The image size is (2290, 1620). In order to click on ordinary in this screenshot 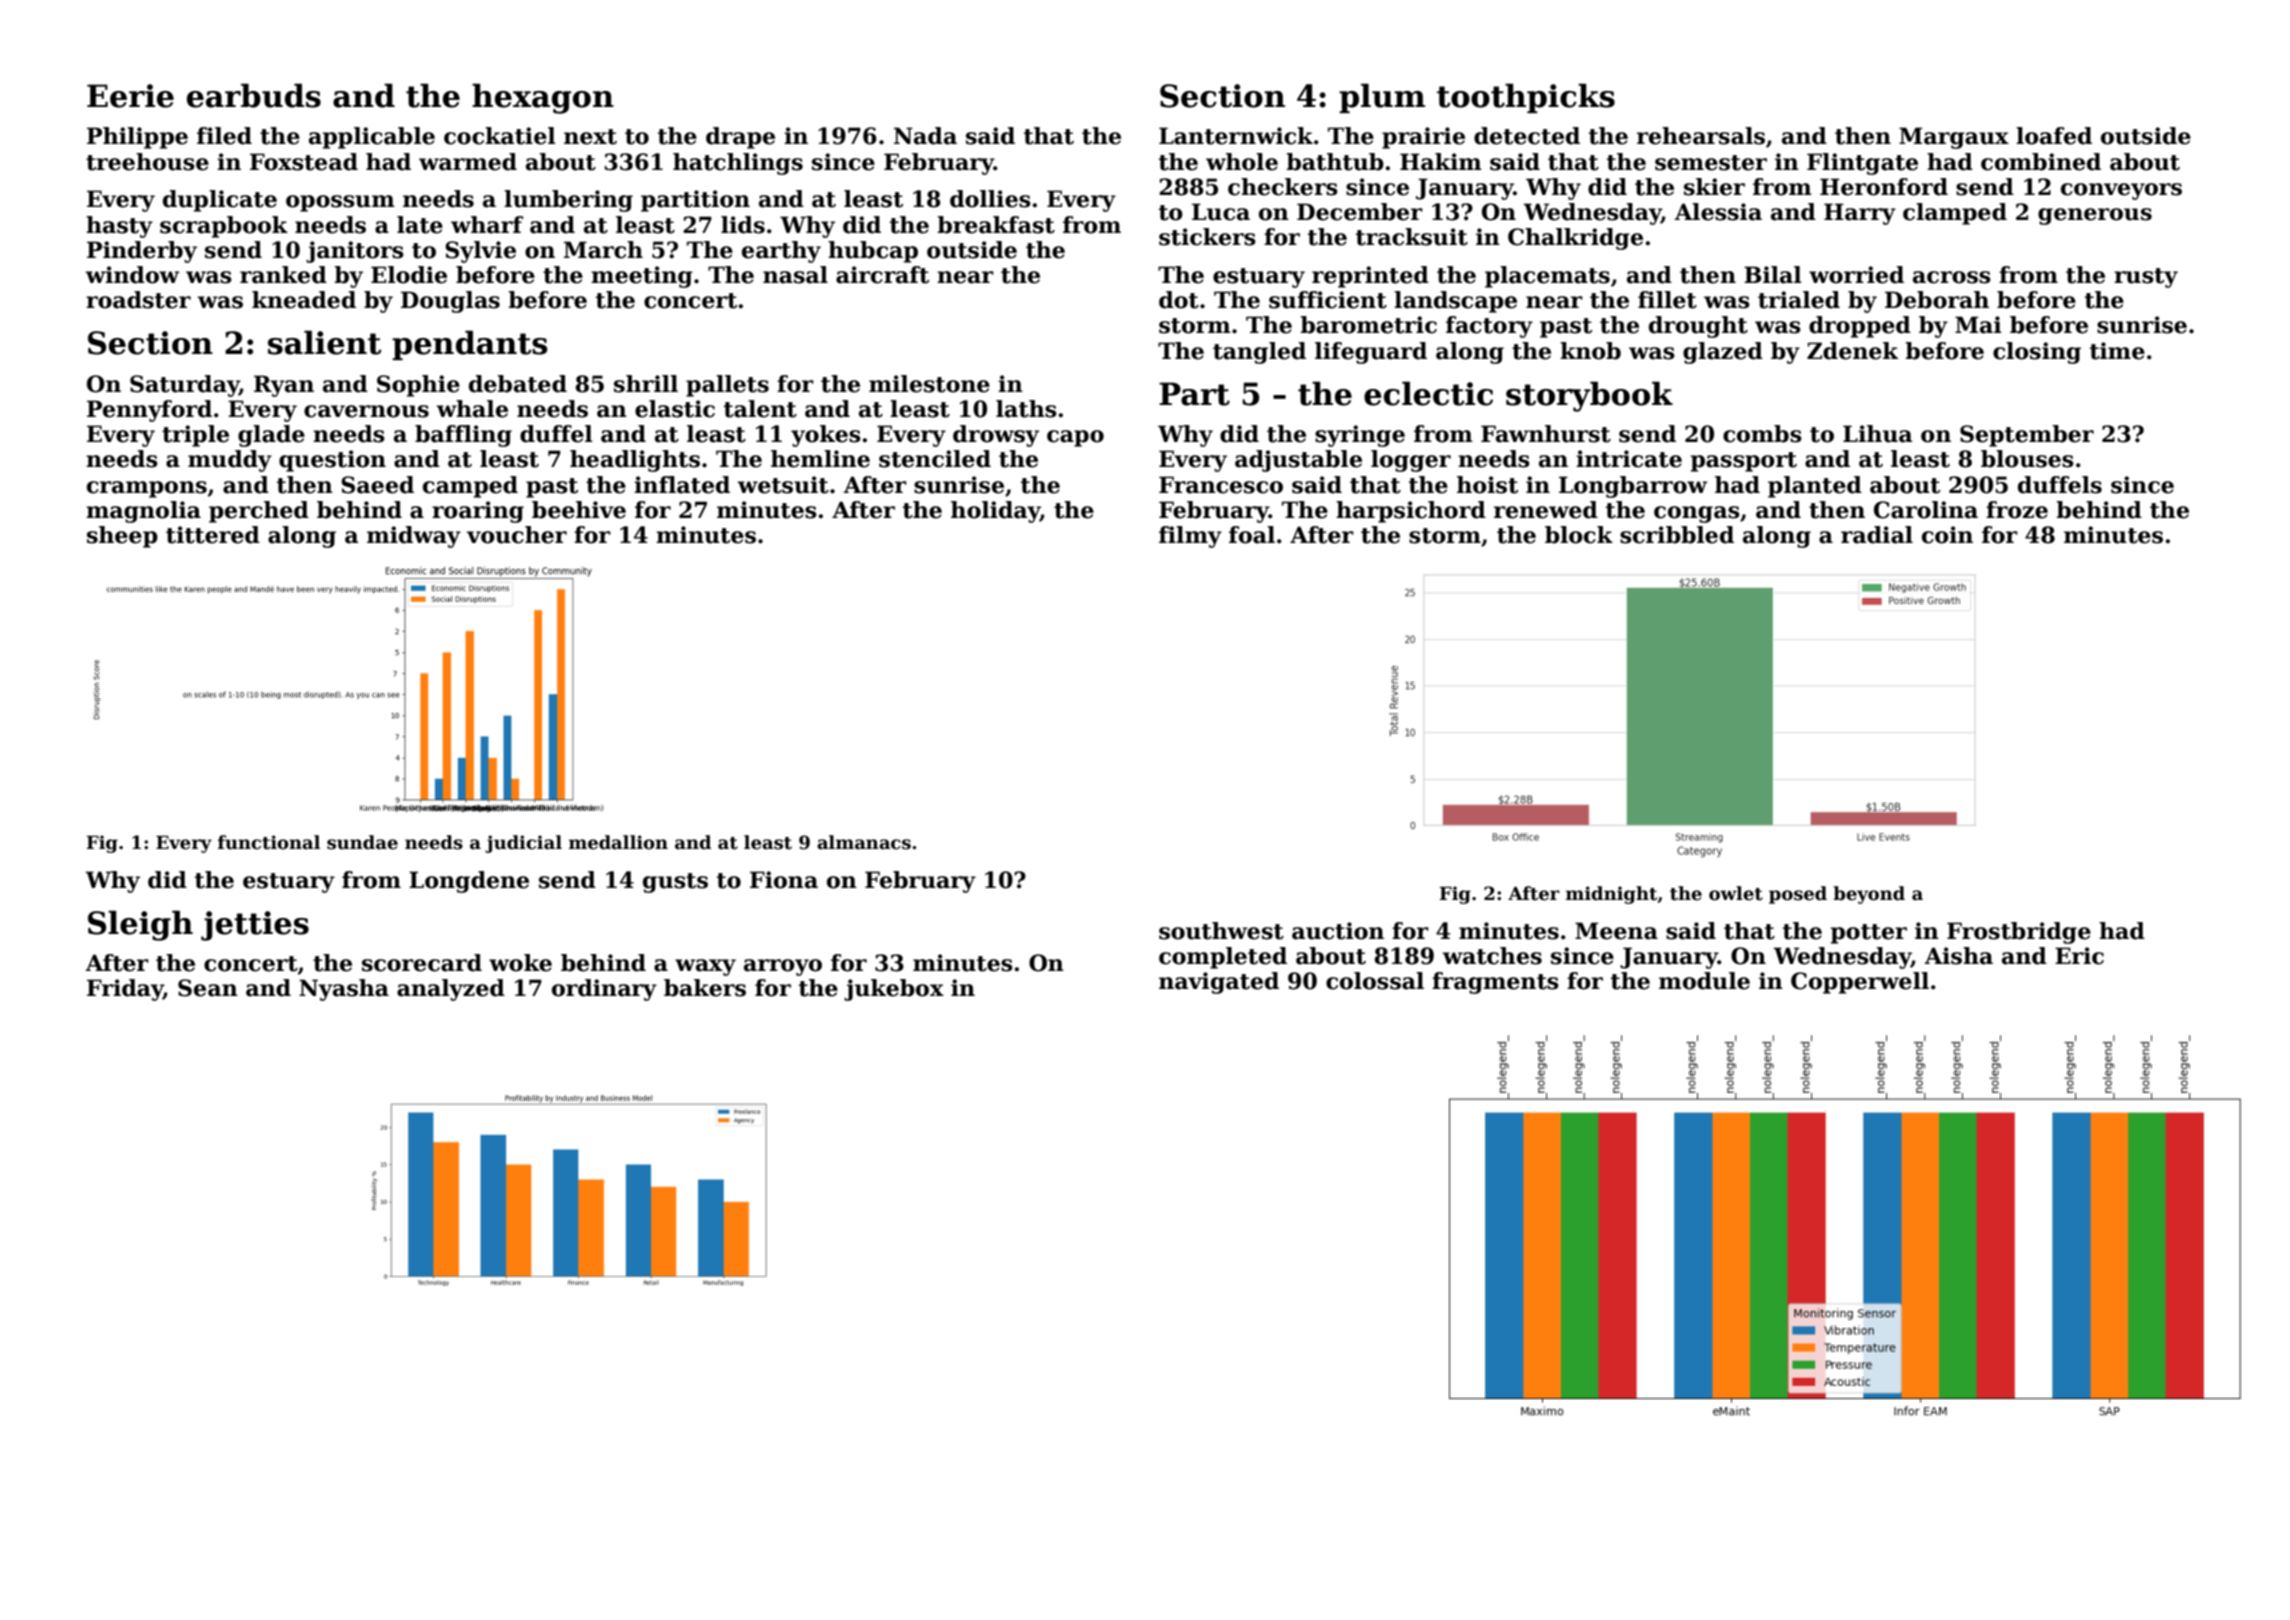, I will do `click(604, 990)`.
